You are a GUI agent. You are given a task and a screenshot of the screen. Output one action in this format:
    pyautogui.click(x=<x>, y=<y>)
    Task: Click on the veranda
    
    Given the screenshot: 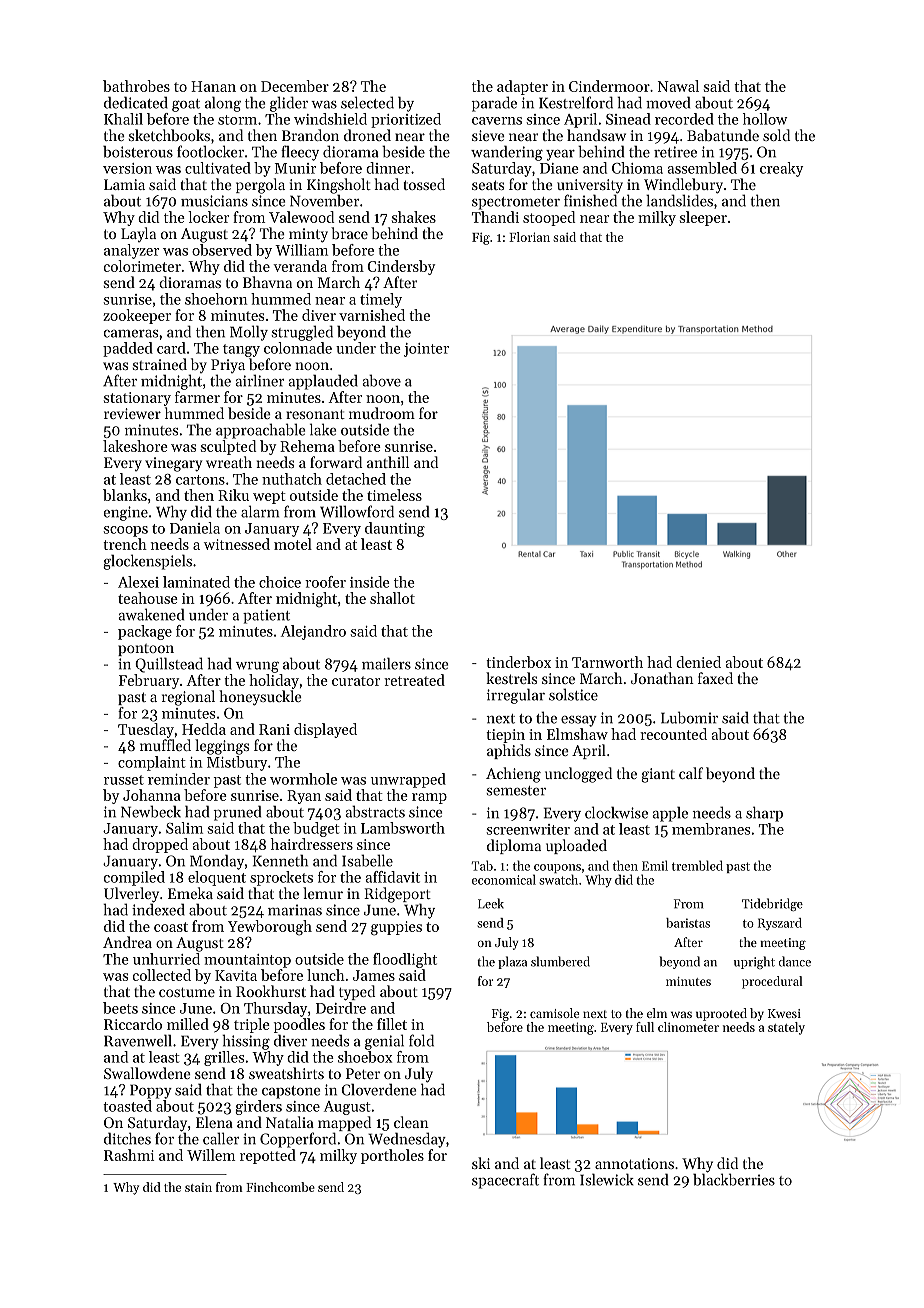 What is the action you would take?
    pyautogui.click(x=300, y=266)
